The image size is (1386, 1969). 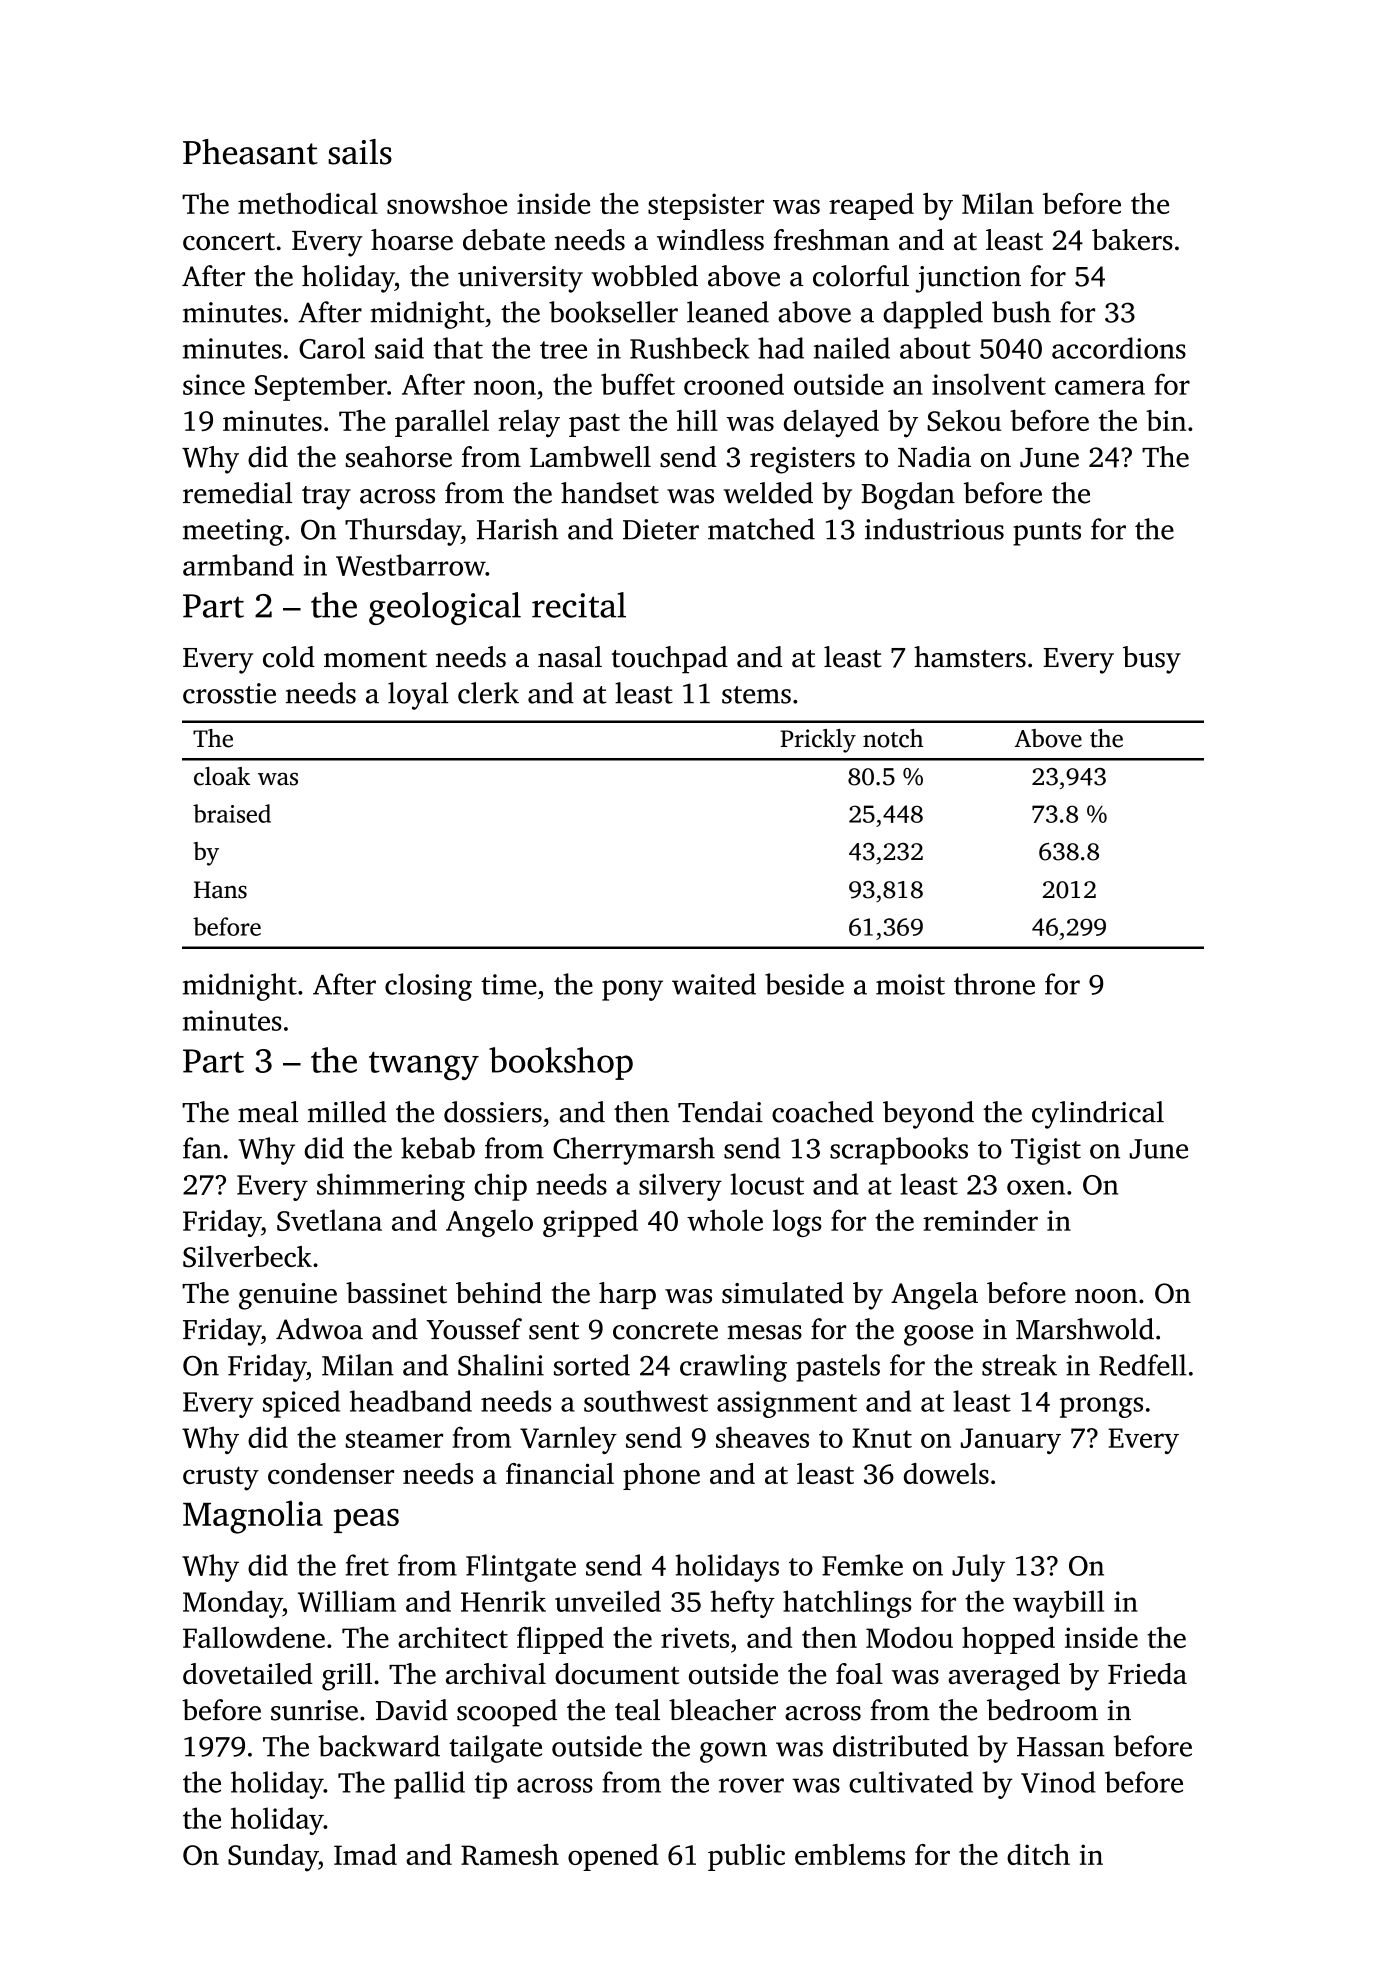 I want to click on throne, so click(x=994, y=984).
